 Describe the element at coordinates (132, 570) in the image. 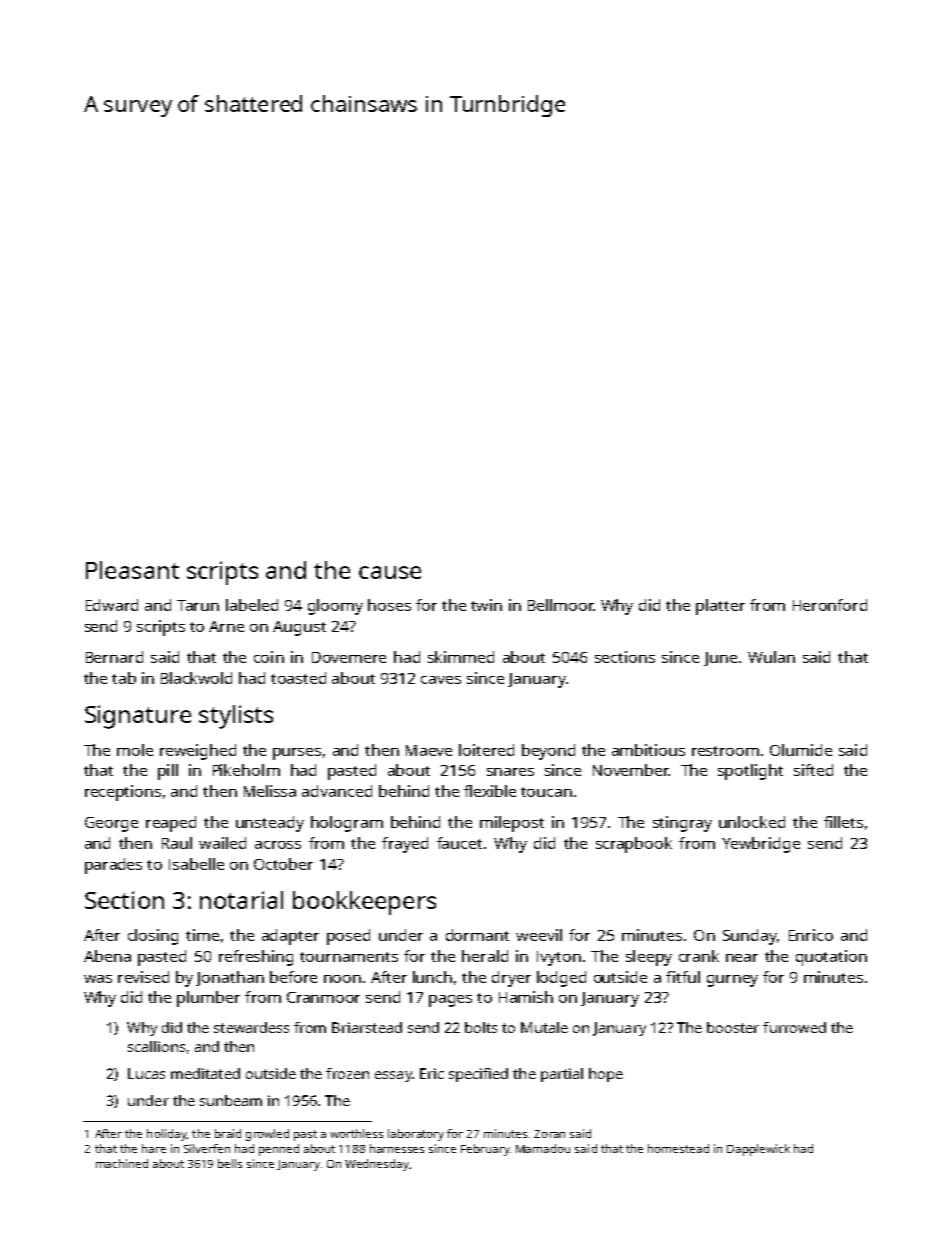

I see `Pleasant` at that location.
